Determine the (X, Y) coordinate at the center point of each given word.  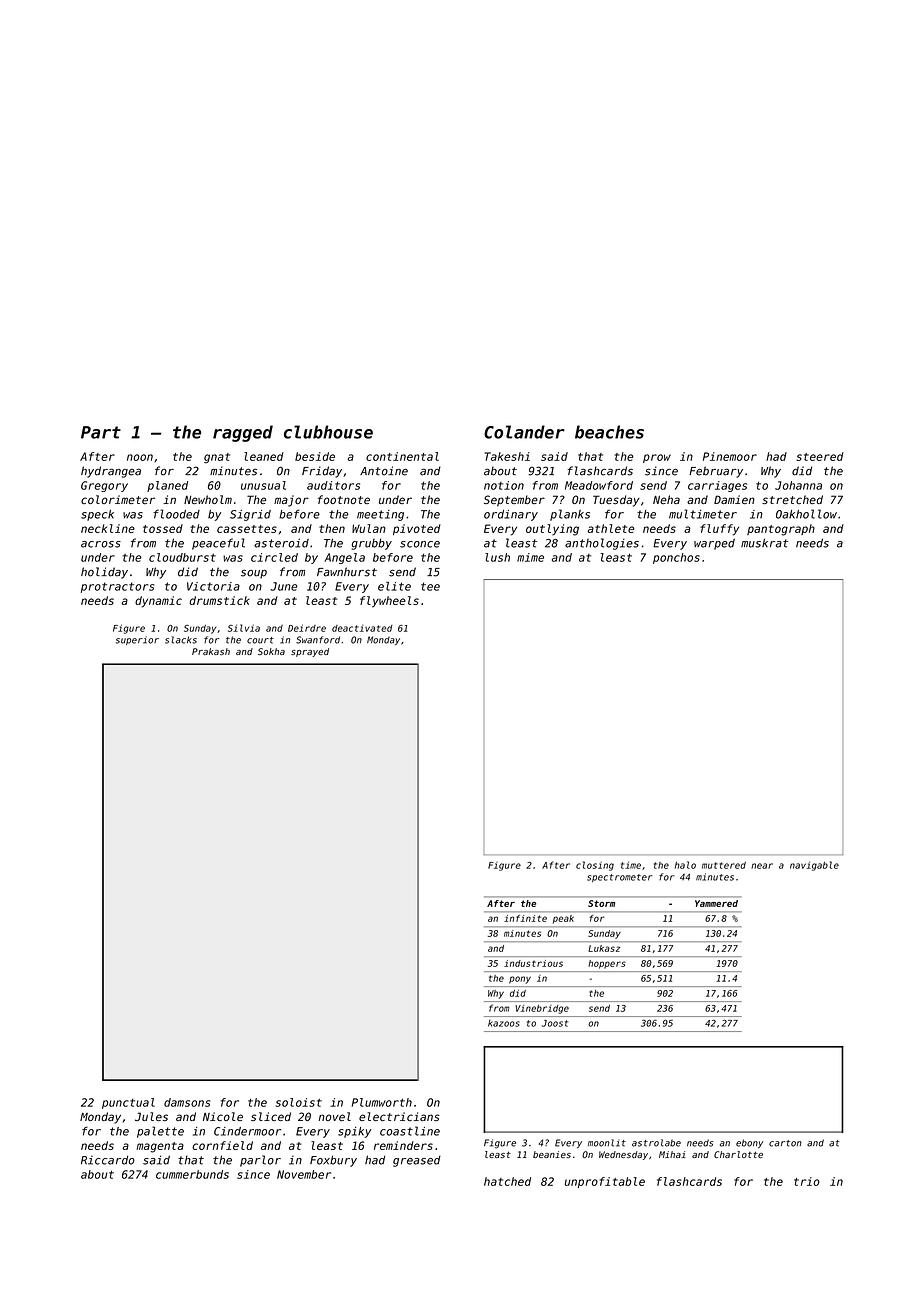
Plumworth (382, 1102)
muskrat (764, 543)
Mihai (672, 1154)
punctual (128, 1103)
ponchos (676, 558)
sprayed (310, 652)
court (260, 640)
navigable (814, 866)
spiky (354, 1132)
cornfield (222, 1145)
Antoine (384, 471)
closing (595, 866)
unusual (263, 485)
